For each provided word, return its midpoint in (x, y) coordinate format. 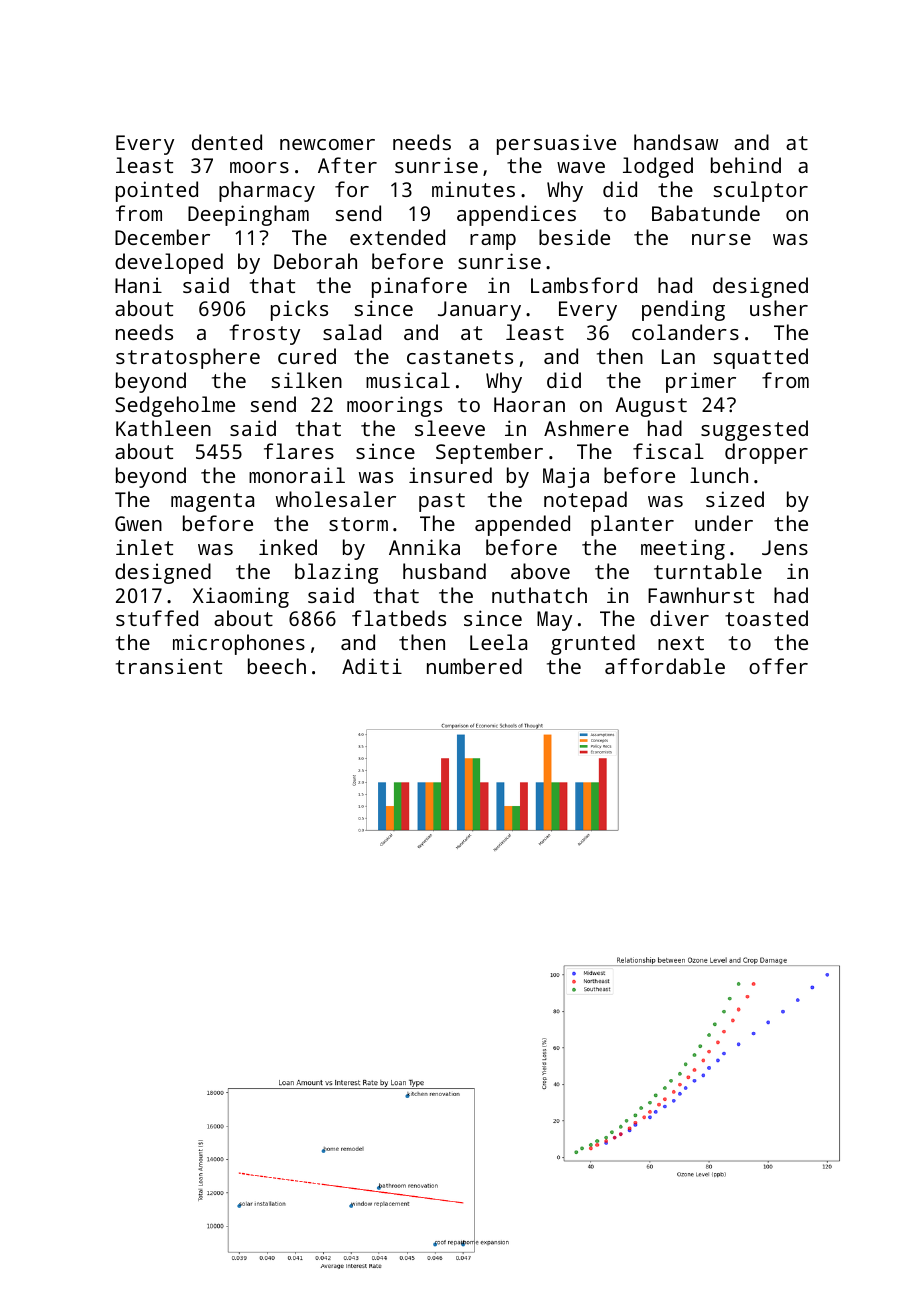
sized (735, 499)
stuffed (157, 618)
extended (397, 237)
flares (299, 451)
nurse (721, 239)
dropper (766, 453)
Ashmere (586, 428)
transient (169, 666)
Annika (424, 547)
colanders (685, 332)
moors (259, 167)
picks (299, 310)
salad (352, 332)
